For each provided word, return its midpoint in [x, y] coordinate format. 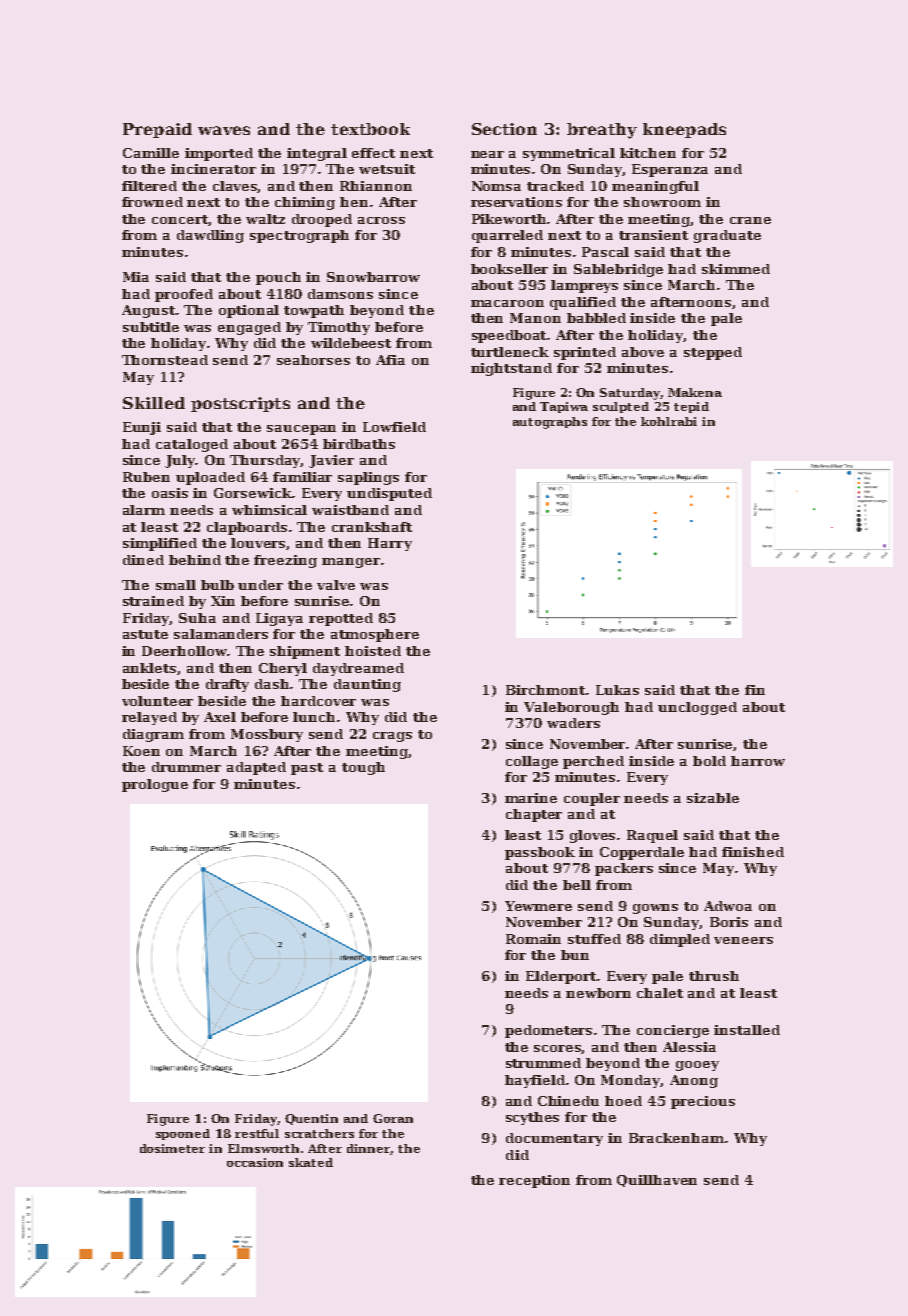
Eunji [142, 428]
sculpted [621, 407]
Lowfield [394, 427]
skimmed [736, 269]
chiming [305, 203]
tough [363, 768]
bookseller [509, 269]
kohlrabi [669, 421]
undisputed [389, 494]
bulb [217, 585]
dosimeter [172, 1148]
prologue [155, 785]
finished [753, 852]
